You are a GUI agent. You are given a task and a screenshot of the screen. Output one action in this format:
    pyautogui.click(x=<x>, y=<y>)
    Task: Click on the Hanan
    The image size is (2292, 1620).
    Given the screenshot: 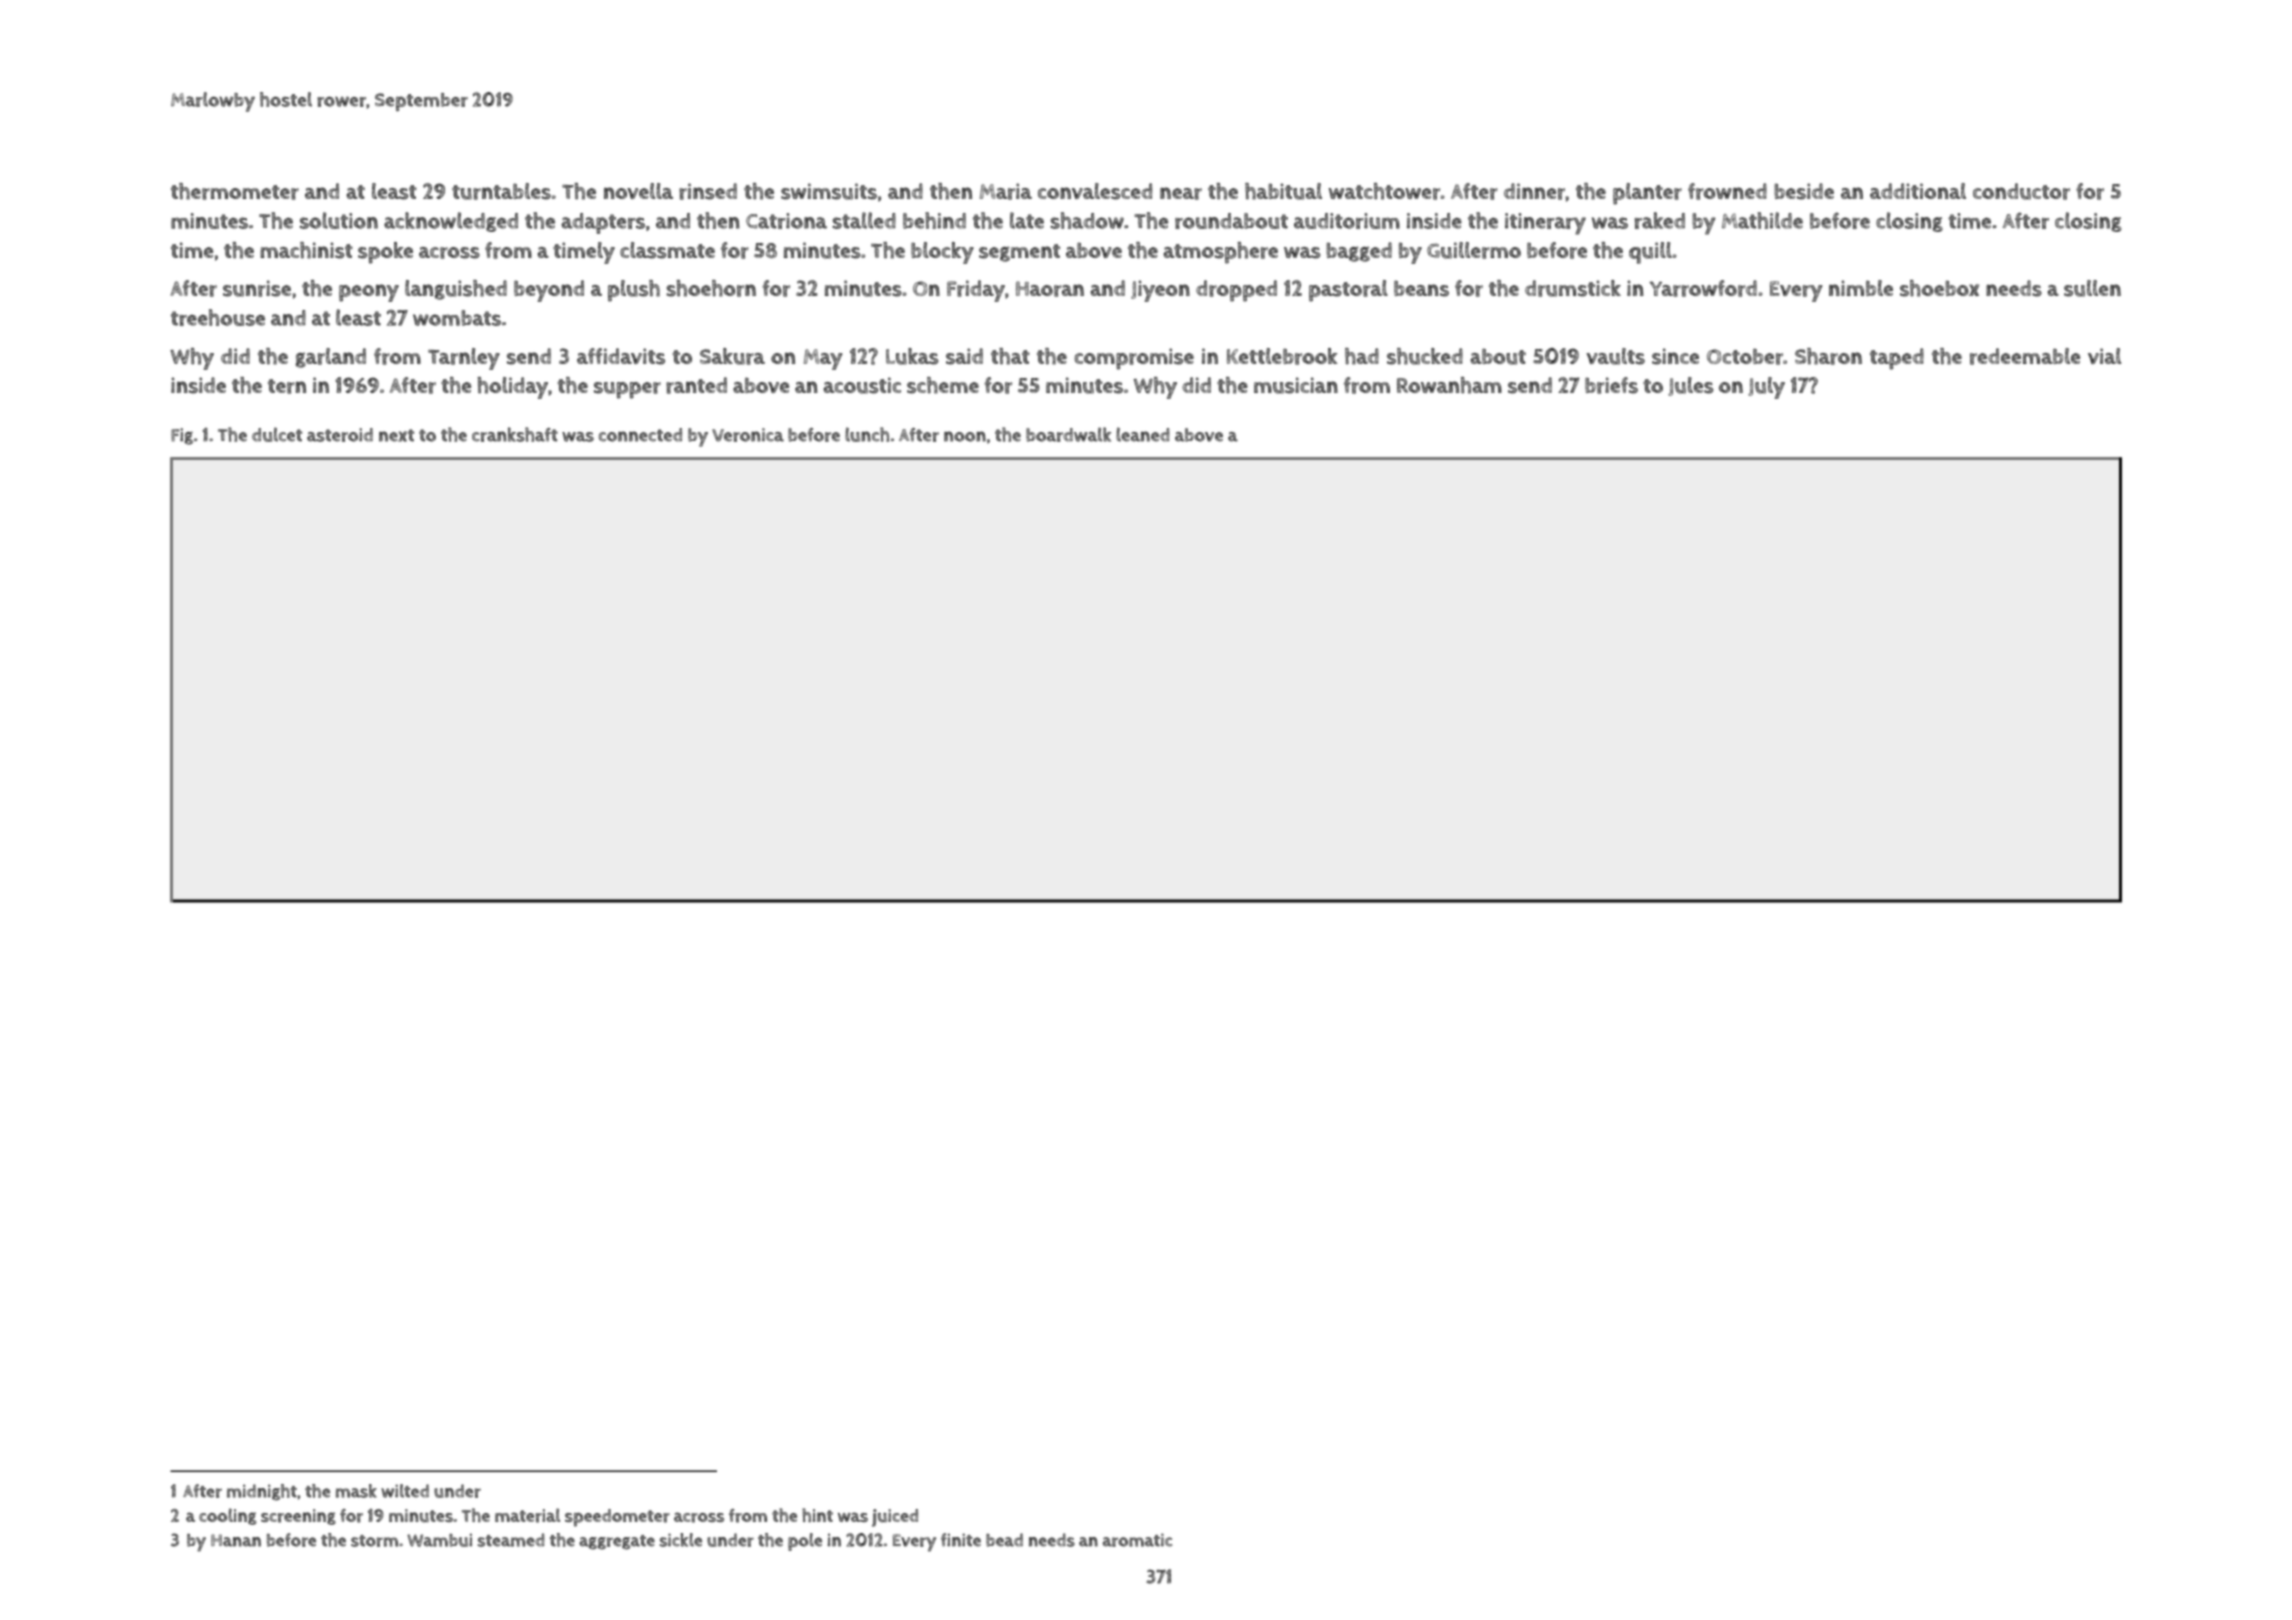 What is the action you would take?
    pyautogui.click(x=236, y=1540)
